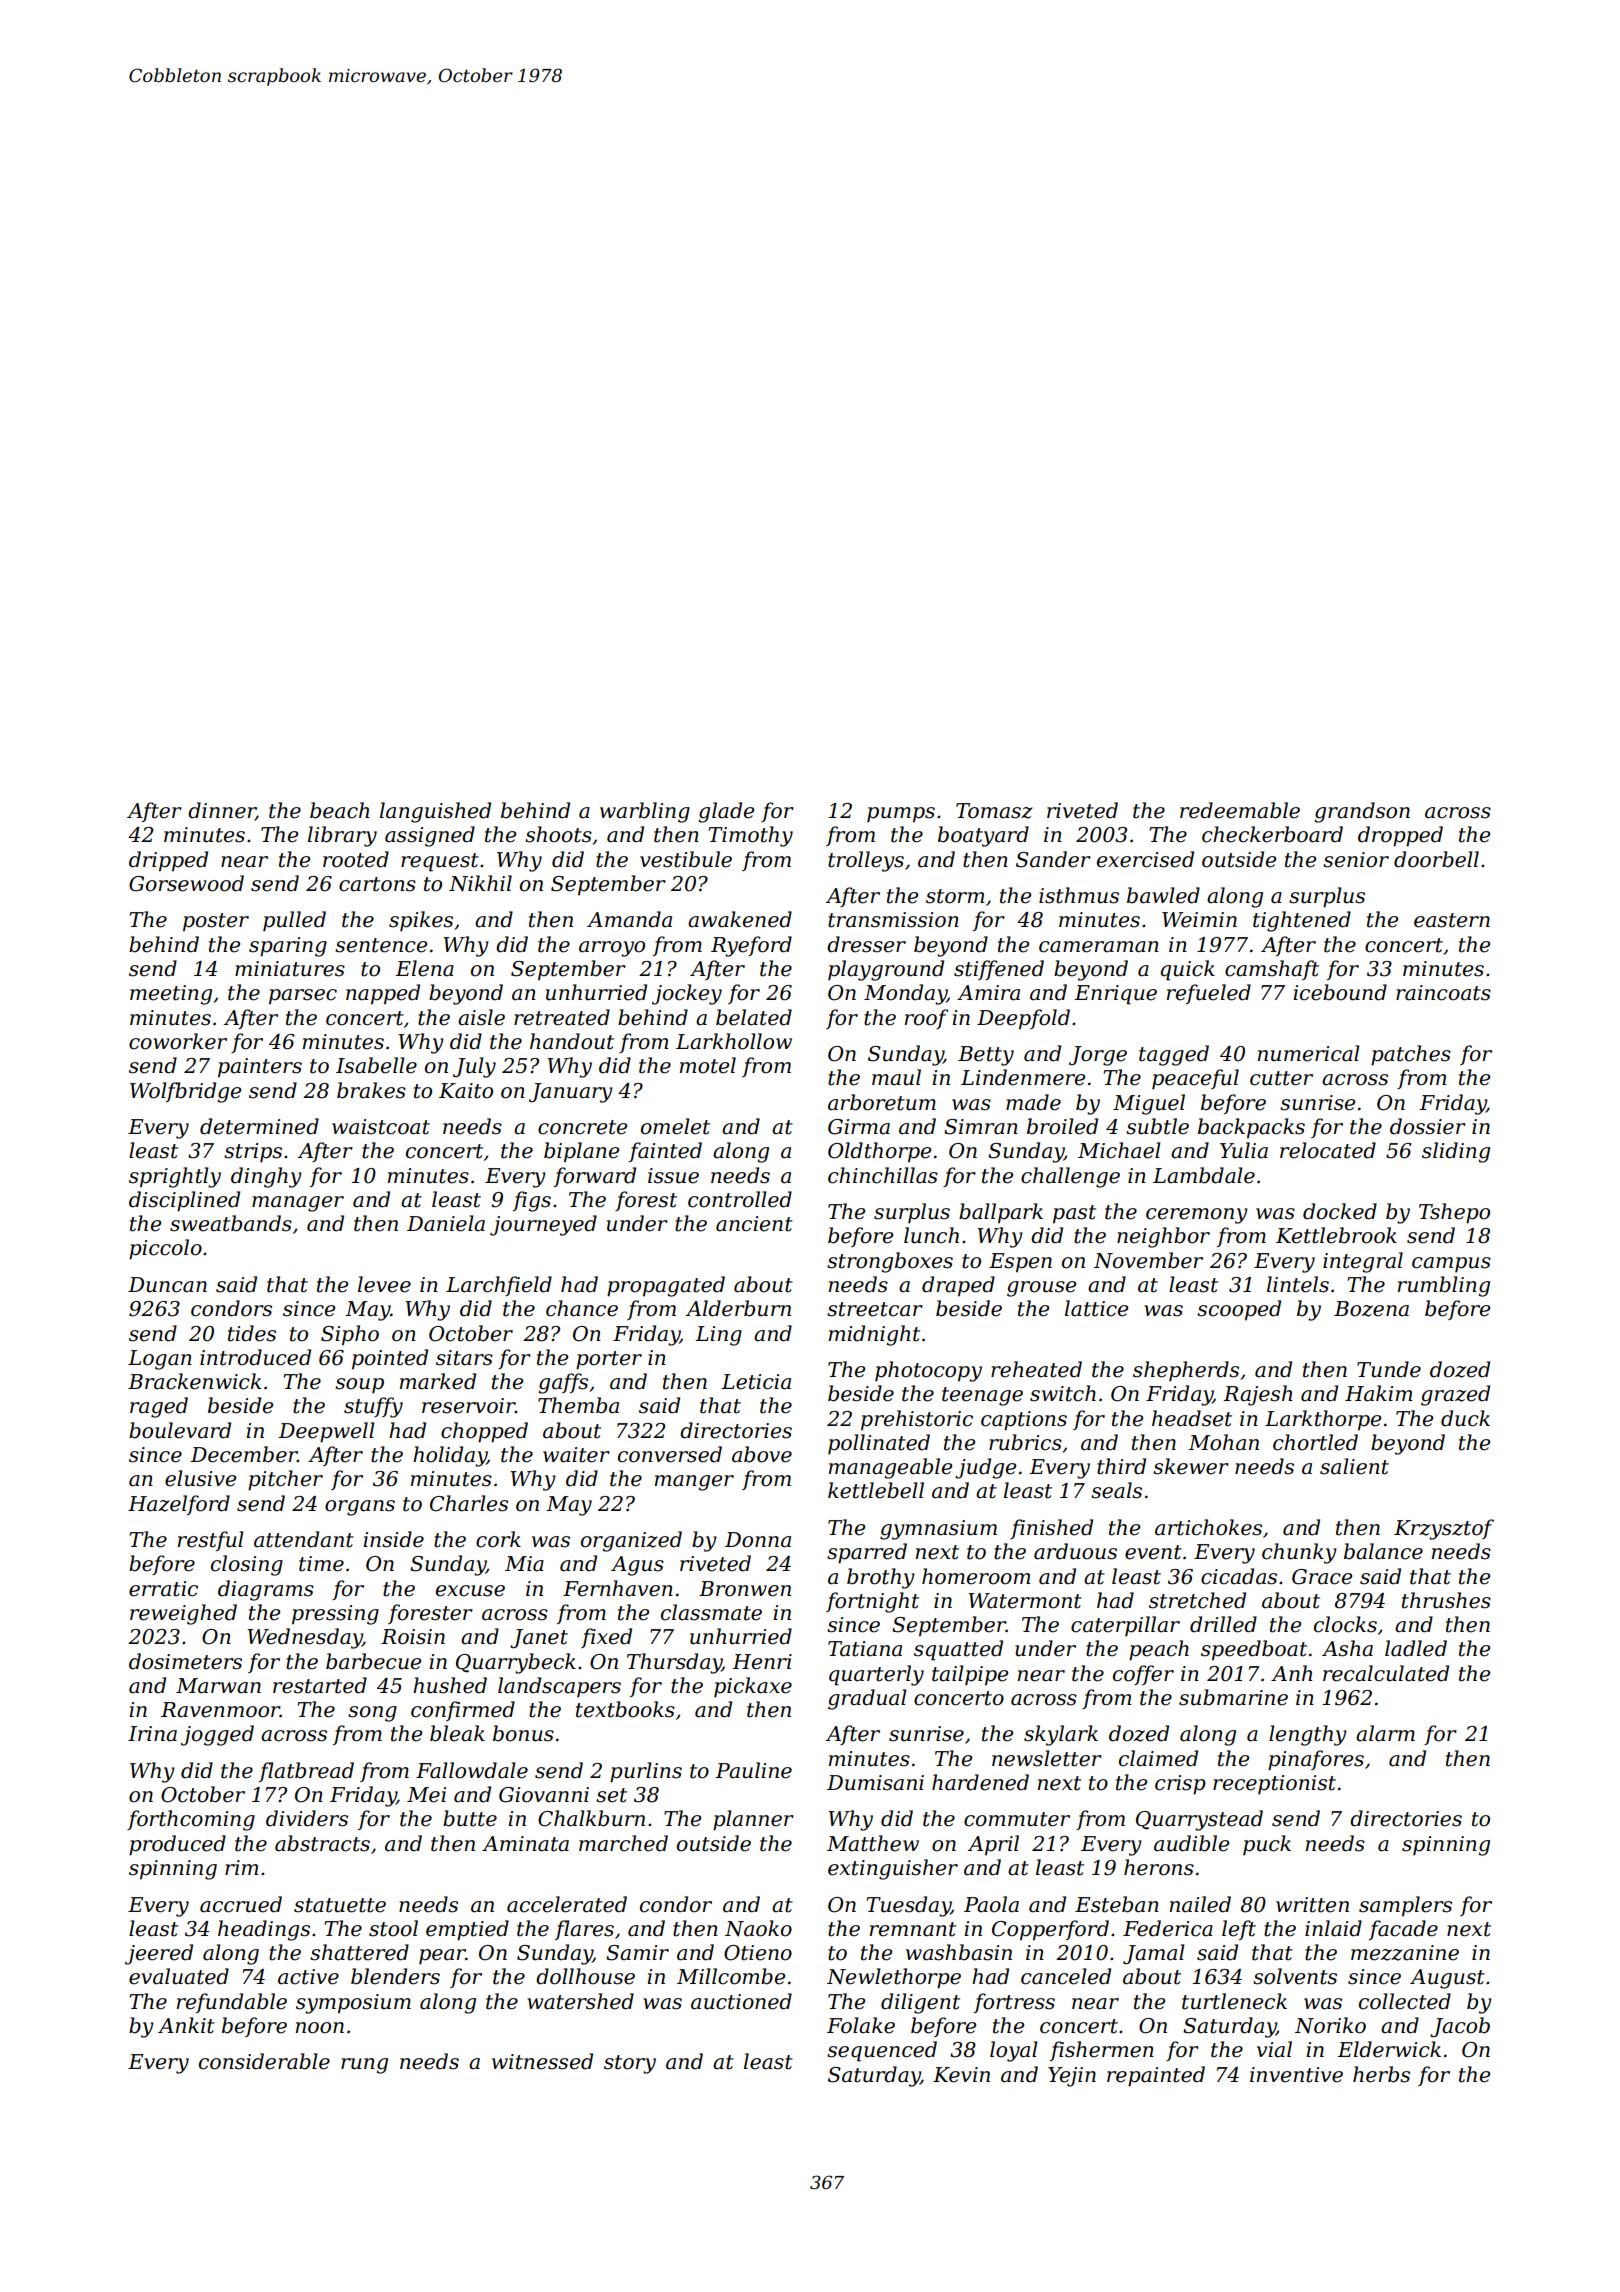 This screenshot has width=1620, height=2292. I want to click on manager, so click(298, 1204).
